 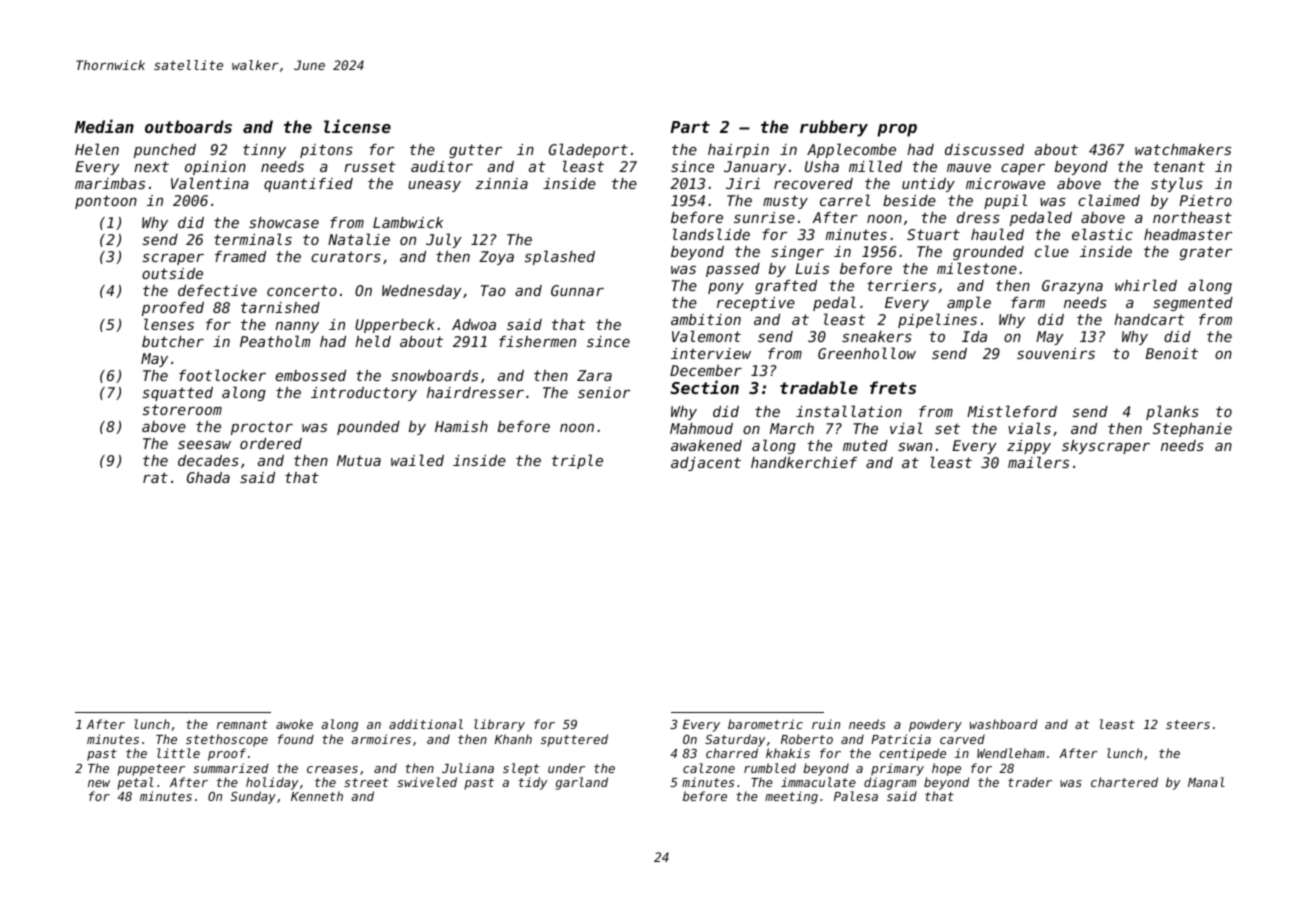 What do you see at coordinates (897, 130) in the page?
I see `prop` at bounding box center [897, 130].
